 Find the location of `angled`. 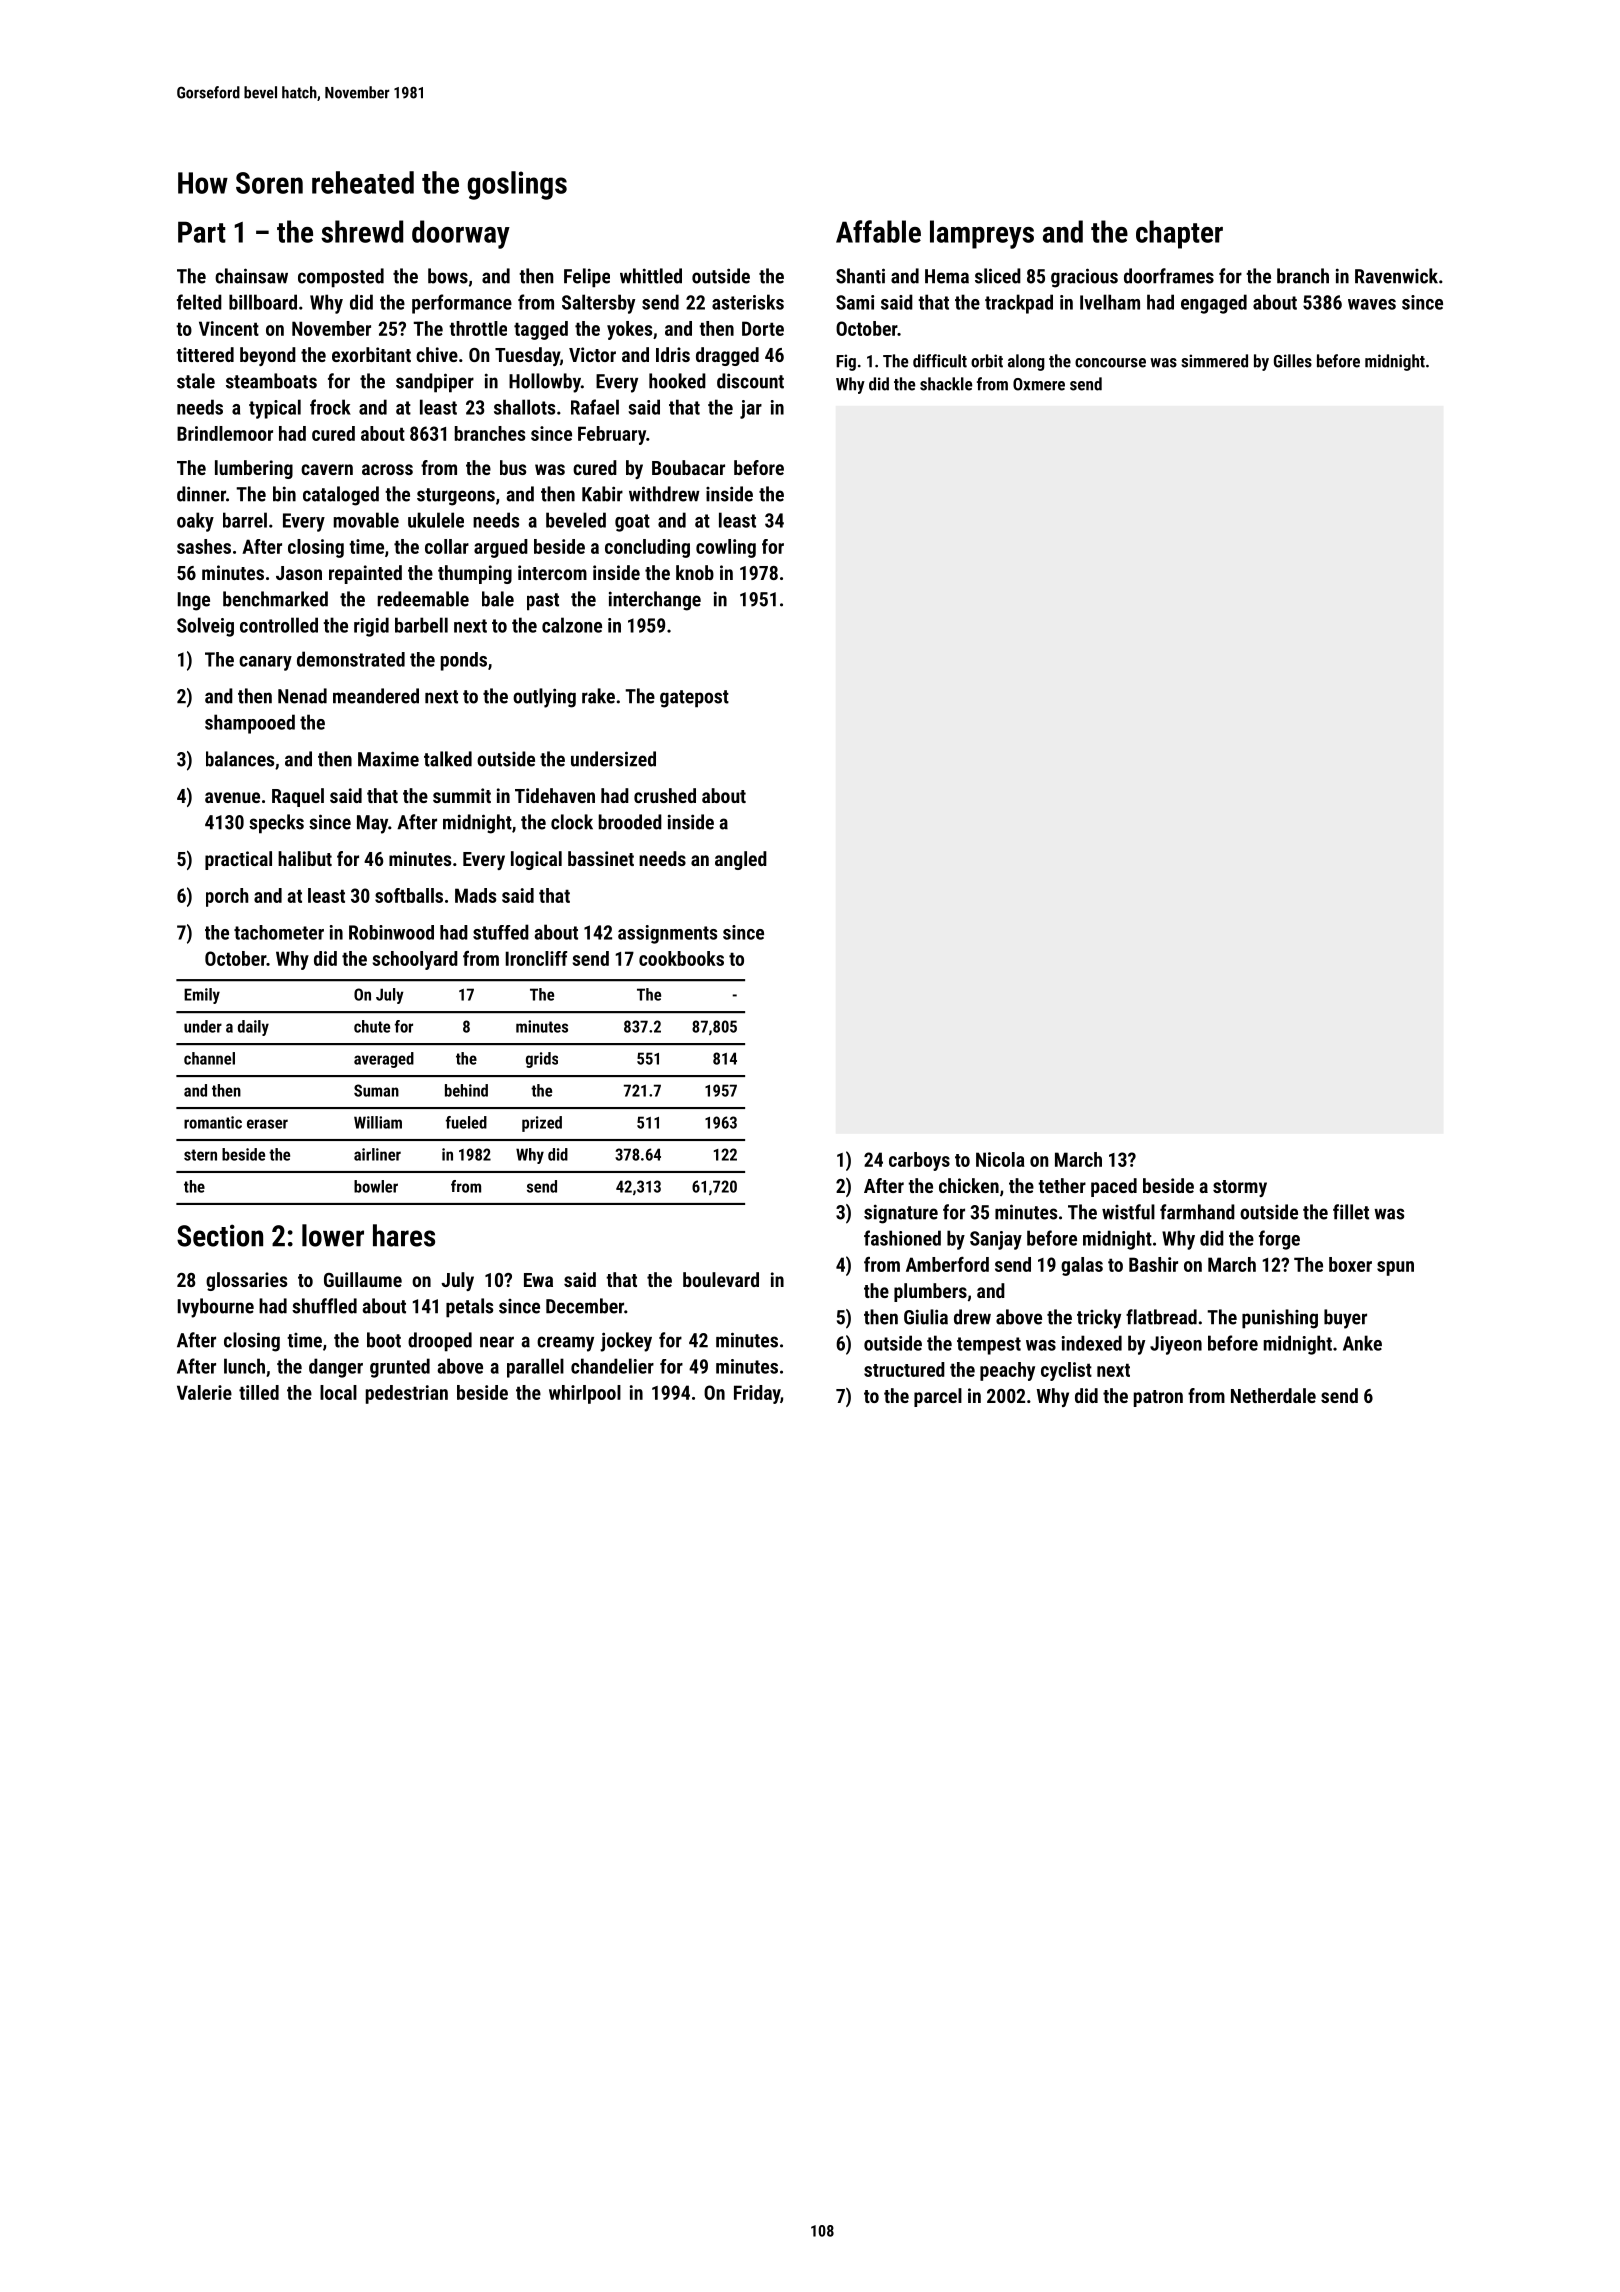

angled is located at coordinates (741, 860).
